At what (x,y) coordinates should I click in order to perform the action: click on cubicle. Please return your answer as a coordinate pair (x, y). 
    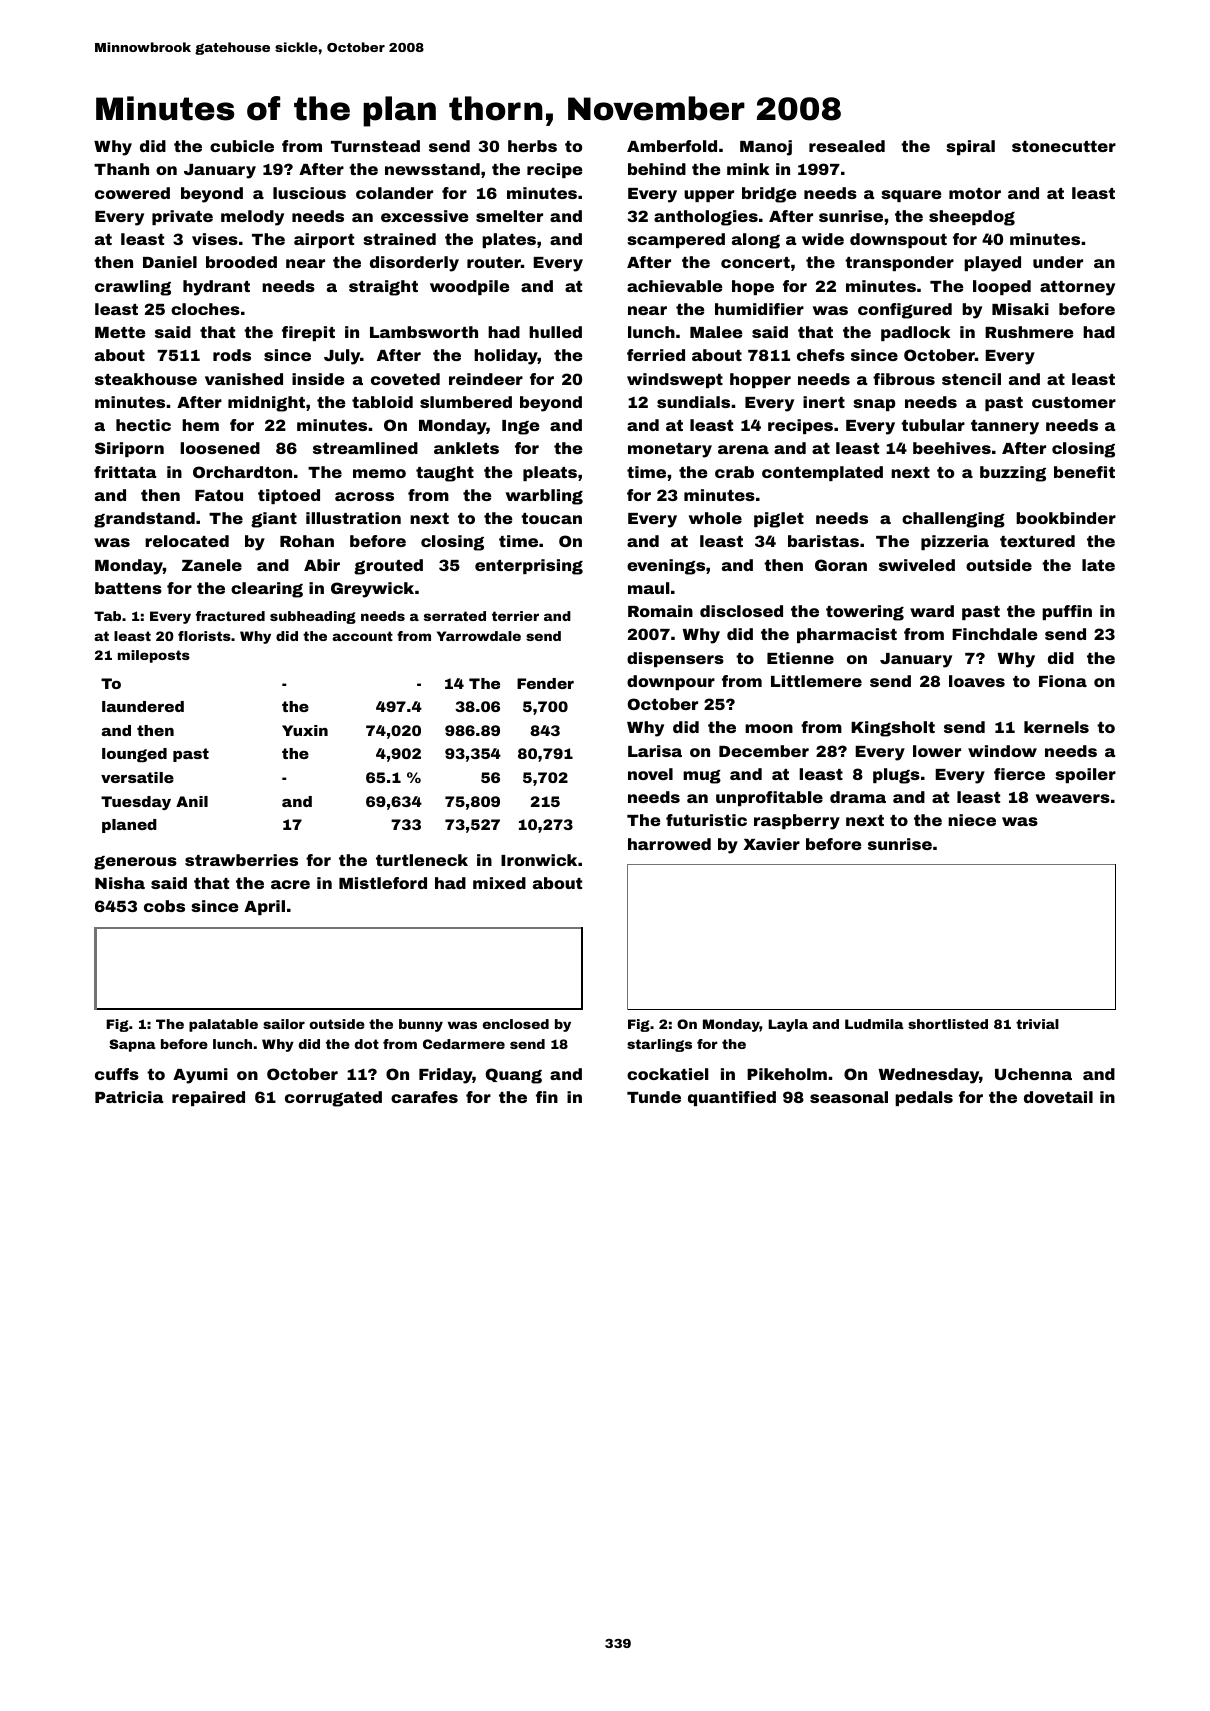
    Looking at the image, I should click on (242, 146).
